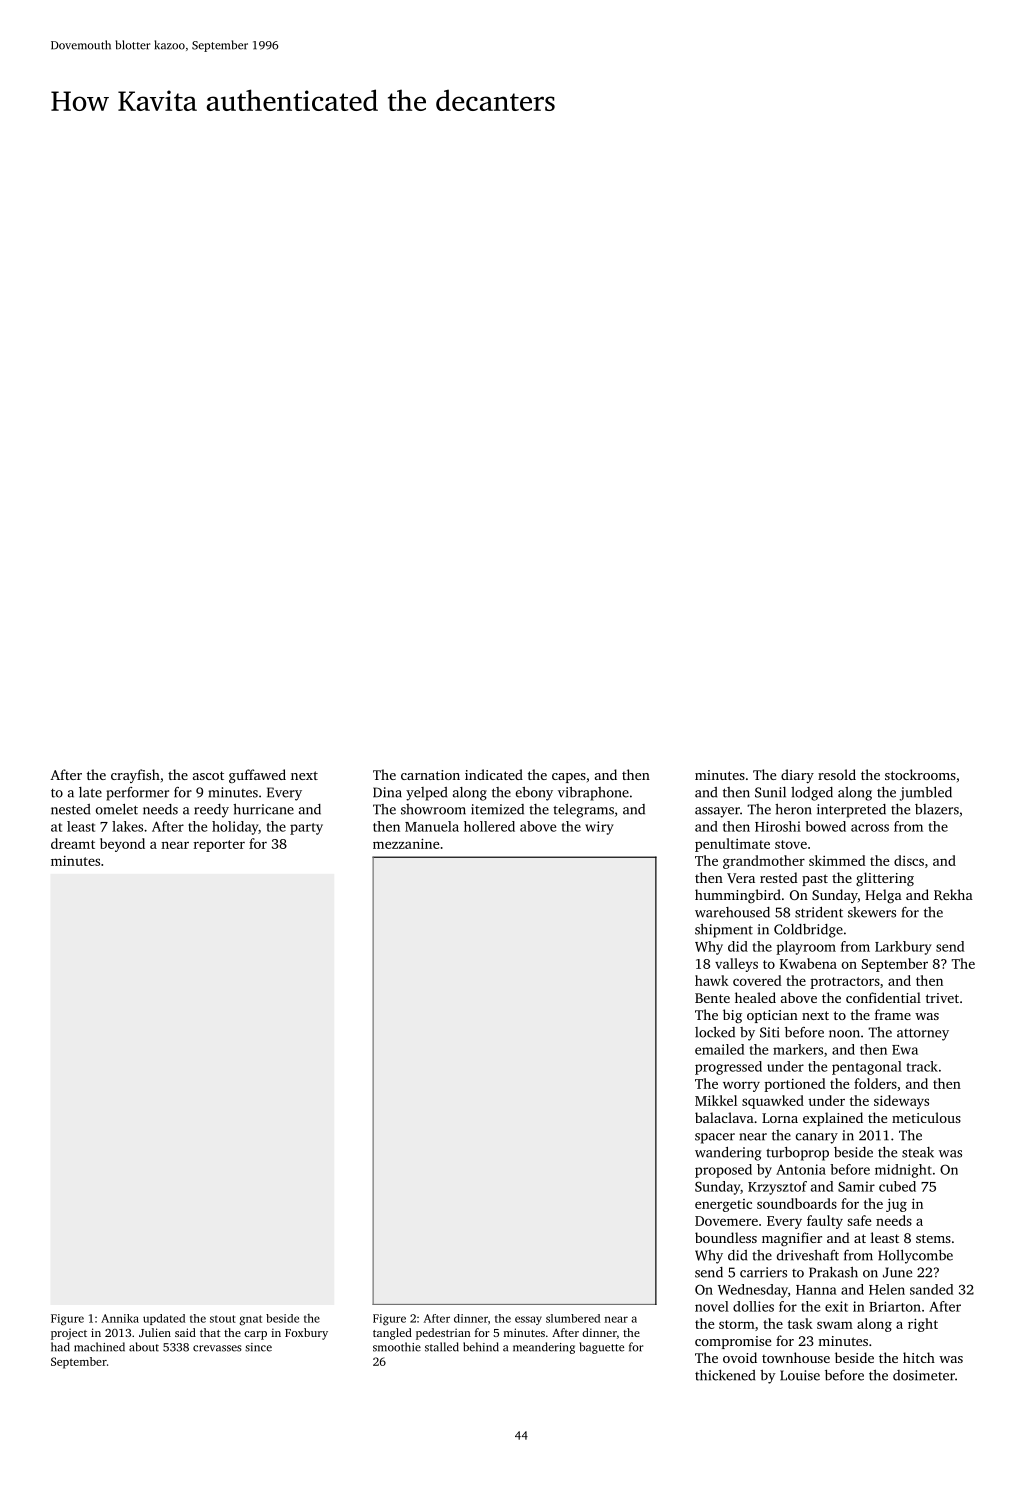 The height and width of the page is (1490, 1029). Describe the element at coordinates (903, 1171) in the page. I see `midnight` at that location.
